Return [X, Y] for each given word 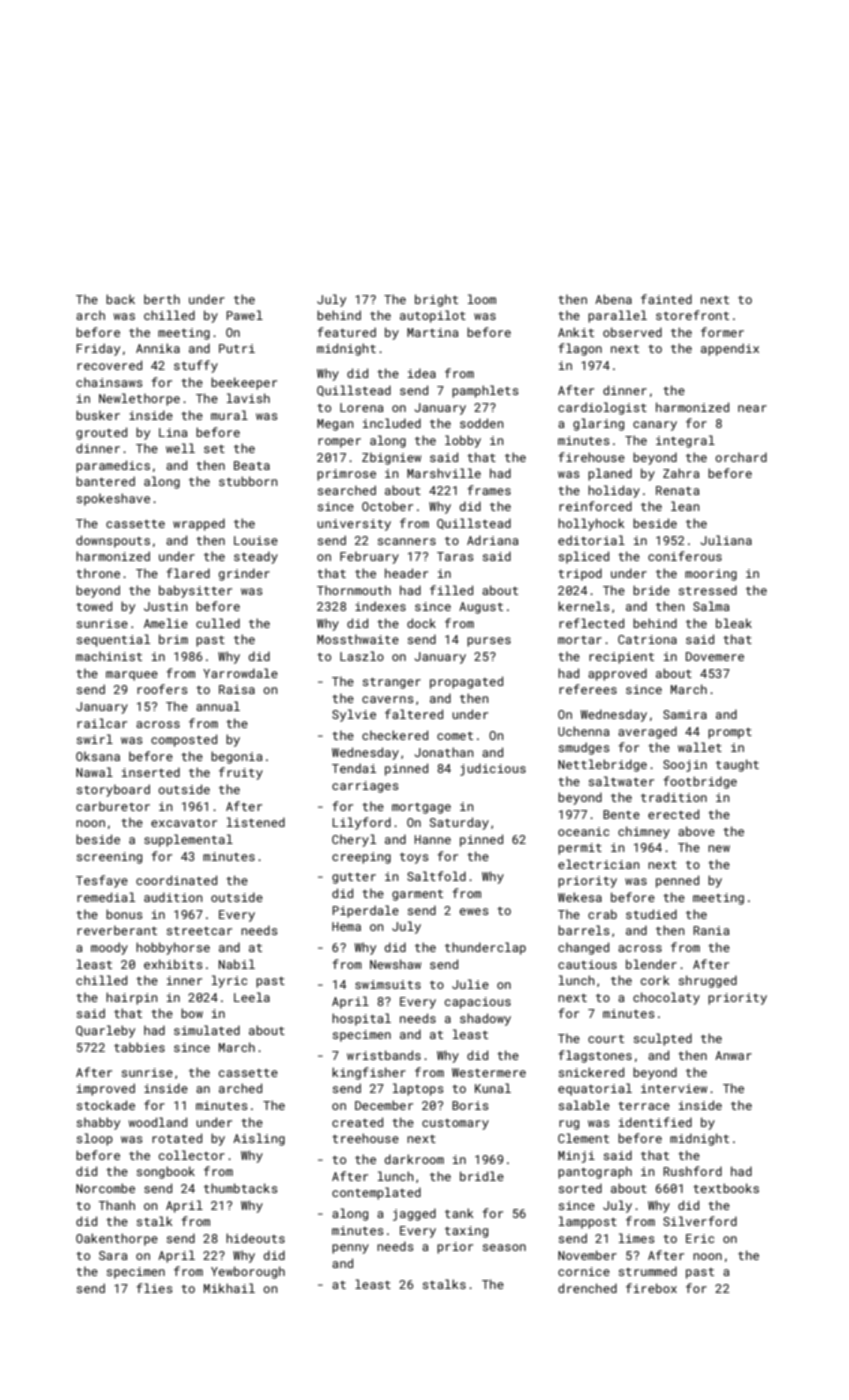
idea [422, 373]
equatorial [595, 1089]
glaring [598, 424]
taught [737, 765]
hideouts [255, 1238]
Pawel [244, 315]
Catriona [647, 639]
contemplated [376, 1193]
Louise [256, 540]
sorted [580, 1188]
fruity [241, 773]
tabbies [139, 1047]
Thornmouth [354, 590]
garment [417, 895]
